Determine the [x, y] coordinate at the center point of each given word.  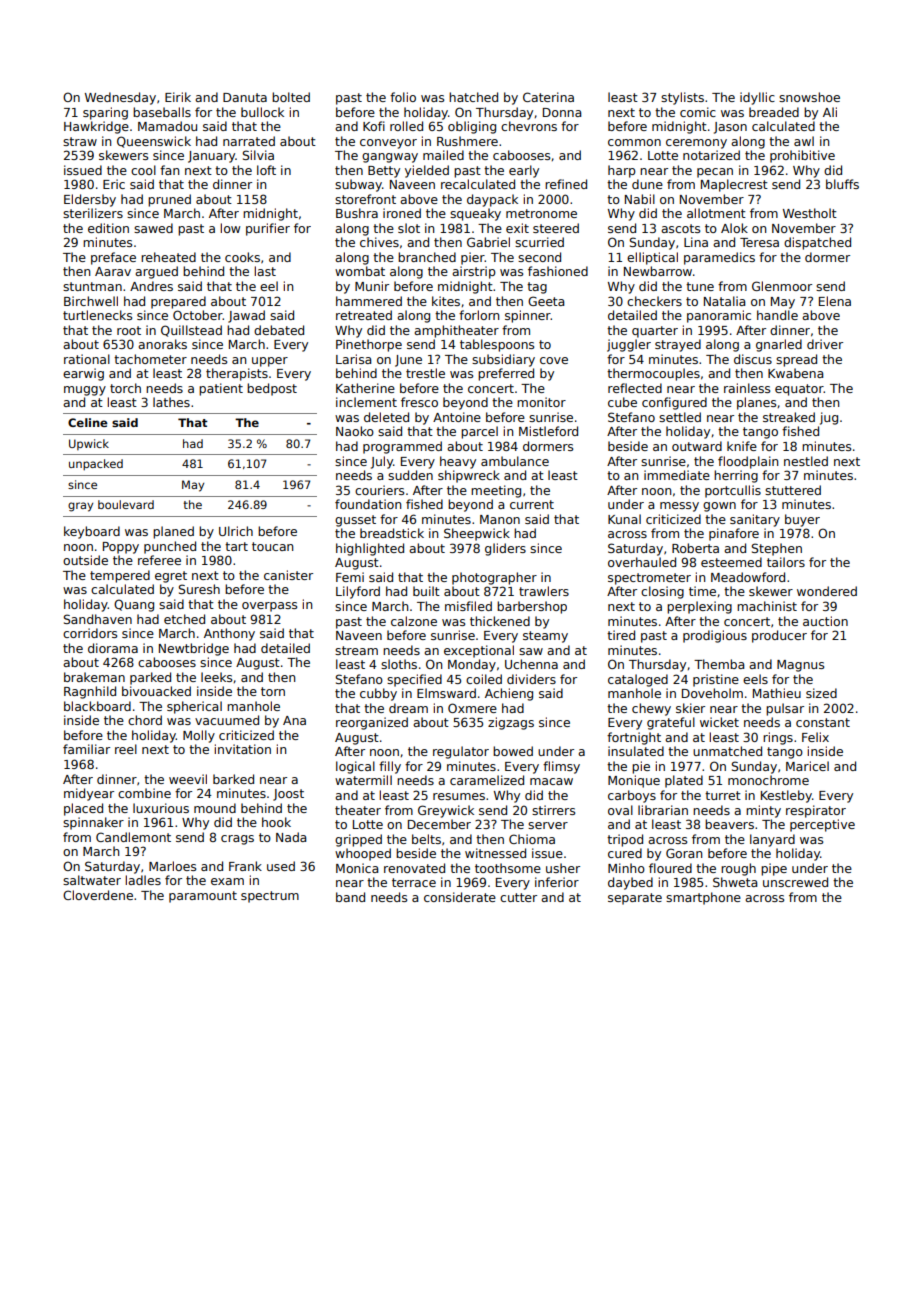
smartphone [703, 898]
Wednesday [120, 98]
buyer [802, 520]
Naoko [355, 431]
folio [403, 97]
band [350, 897]
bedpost [272, 389]
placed [83, 809]
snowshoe [809, 97]
